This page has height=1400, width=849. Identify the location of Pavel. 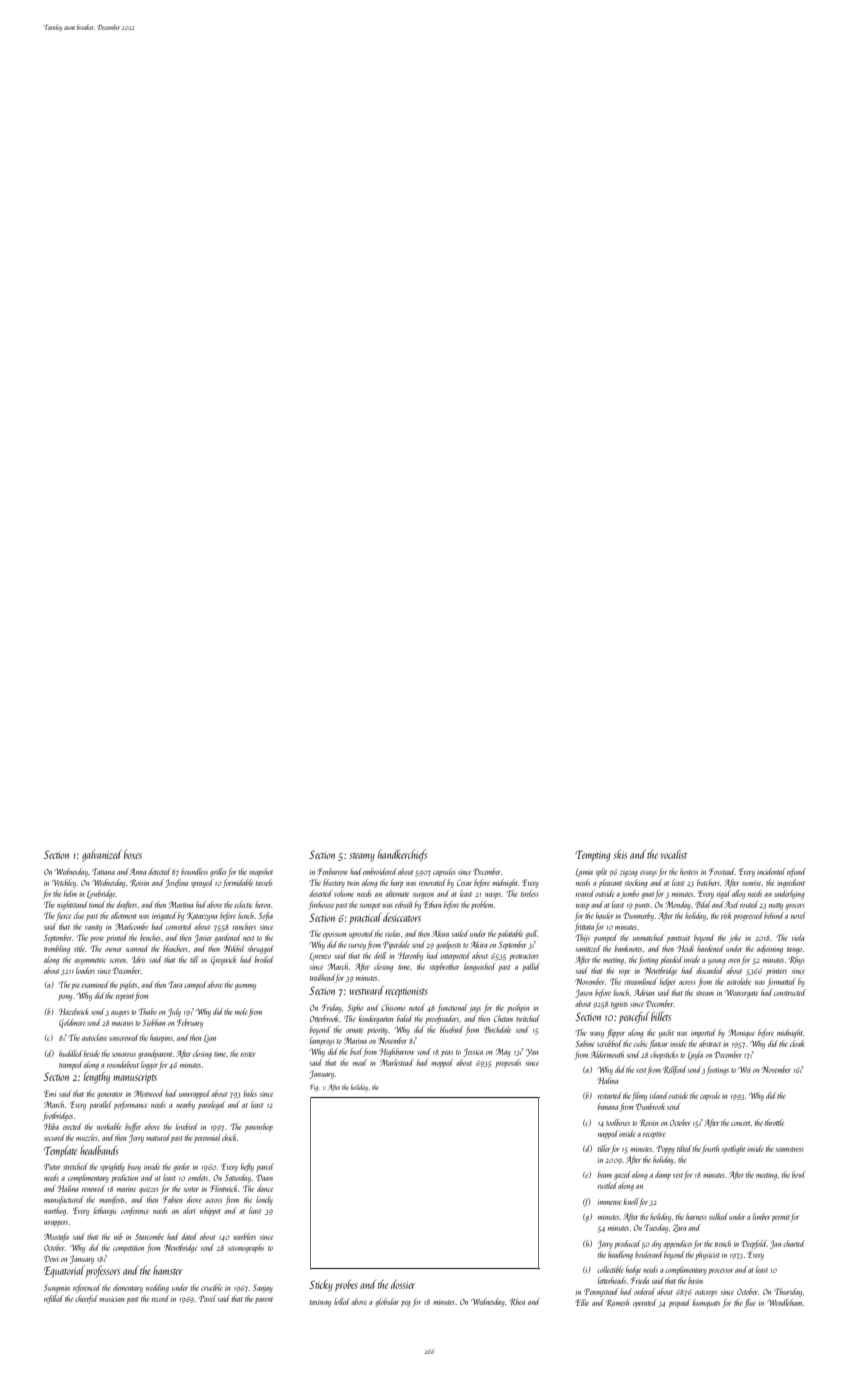
(207, 1298).
